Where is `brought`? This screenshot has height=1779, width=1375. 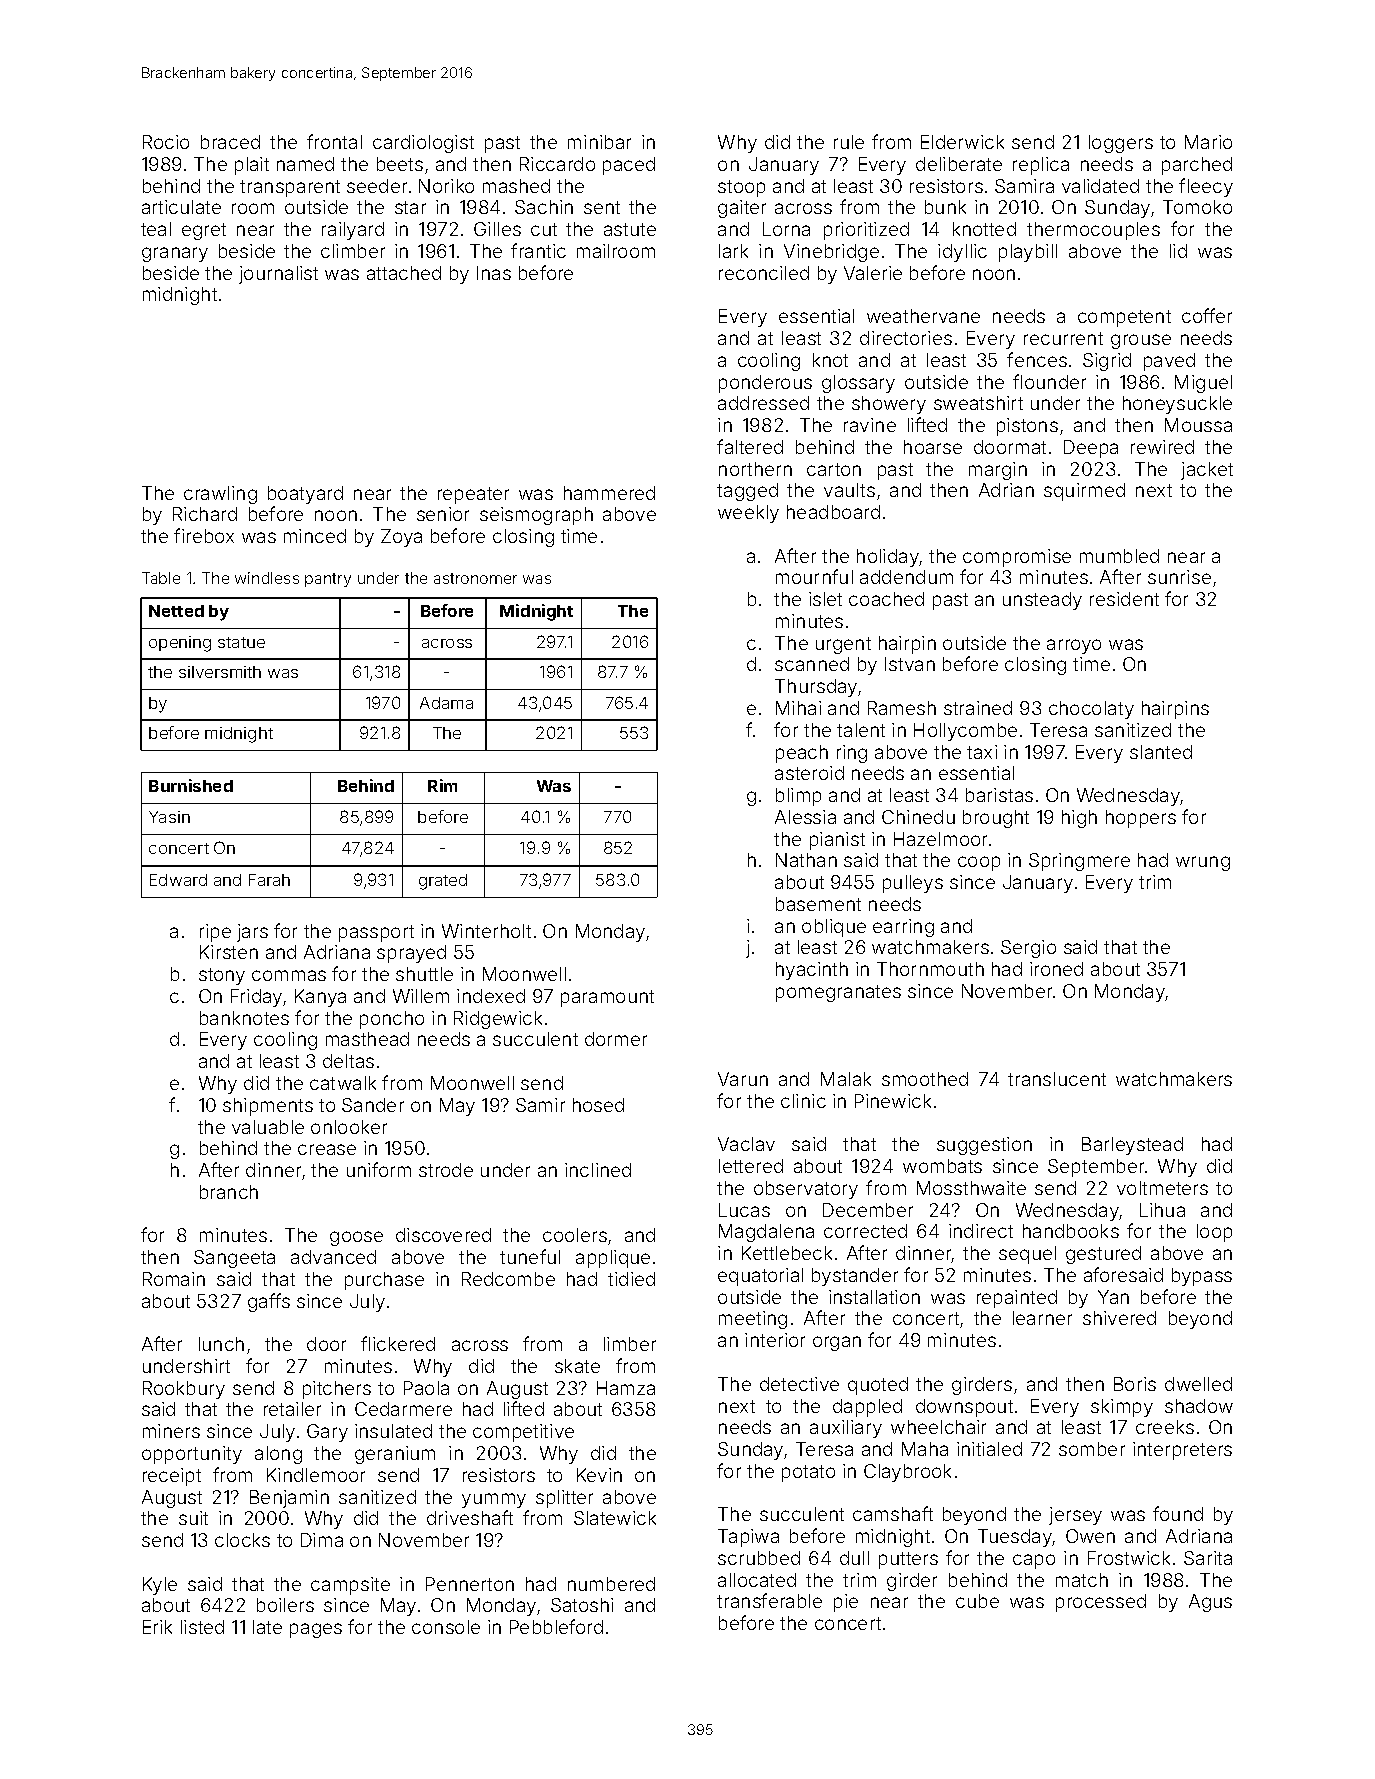
brought is located at coordinates (996, 819).
